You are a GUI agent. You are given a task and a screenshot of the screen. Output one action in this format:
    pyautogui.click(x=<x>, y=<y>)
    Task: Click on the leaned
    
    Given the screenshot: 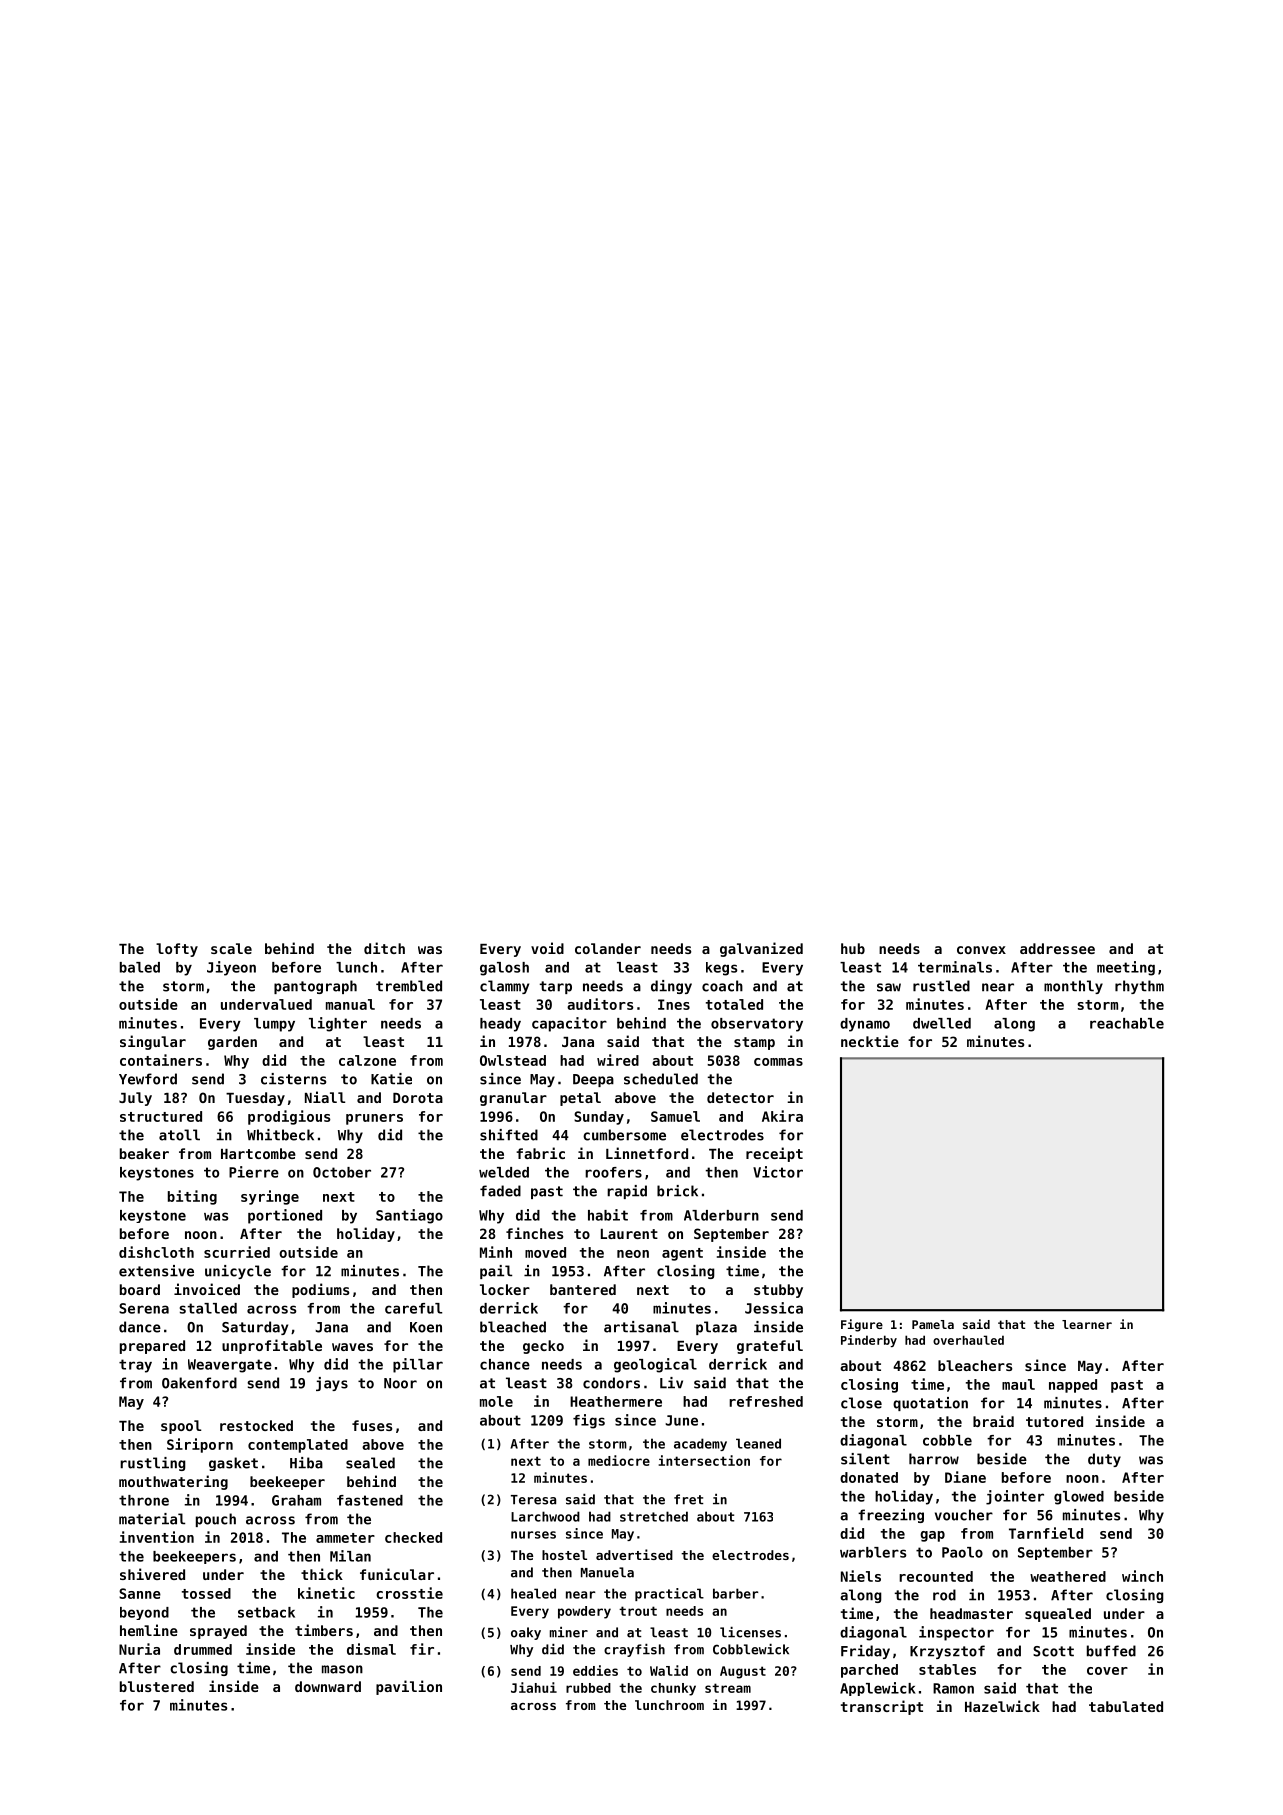 What is the action you would take?
    pyautogui.click(x=758, y=1443)
